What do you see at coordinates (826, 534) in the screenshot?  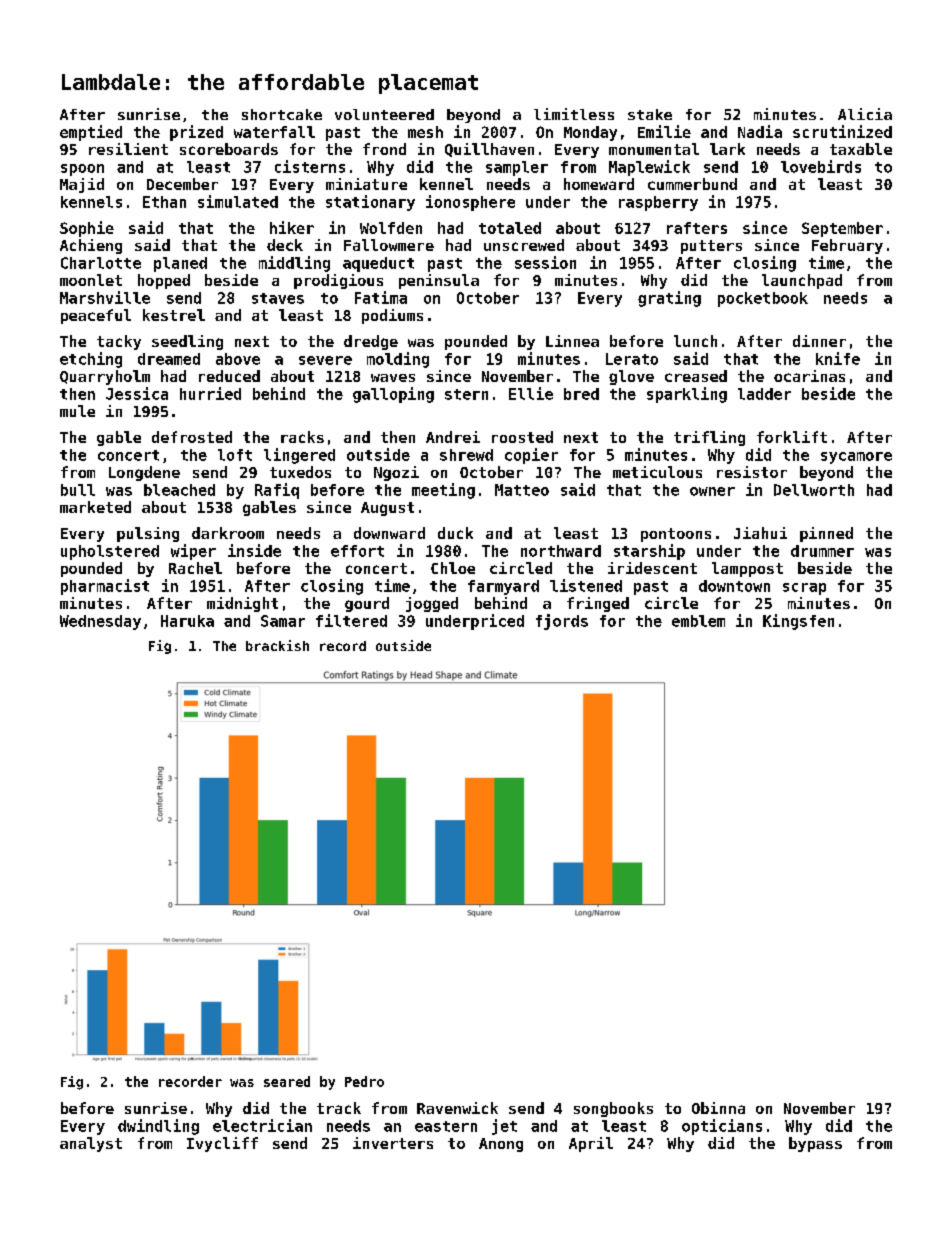 I see `pinned` at bounding box center [826, 534].
